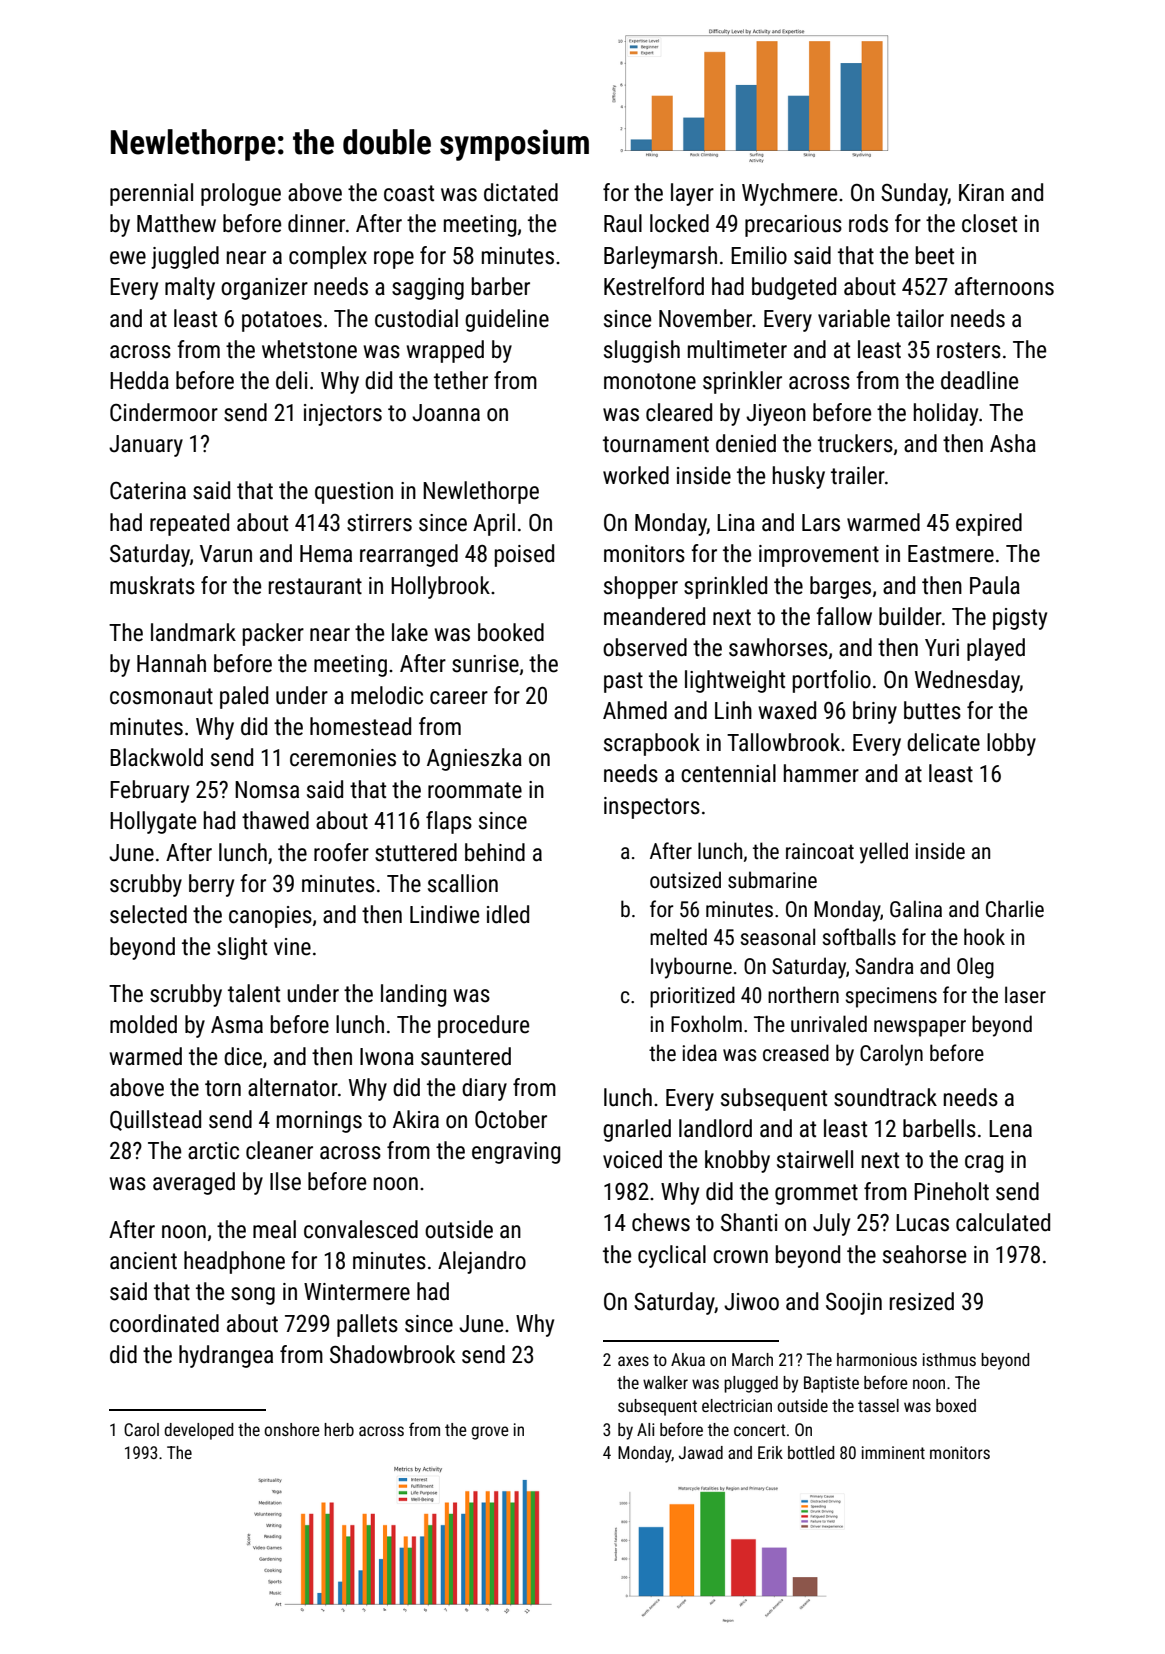 The image size is (1165, 1654). I want to click on specimens, so click(891, 997).
